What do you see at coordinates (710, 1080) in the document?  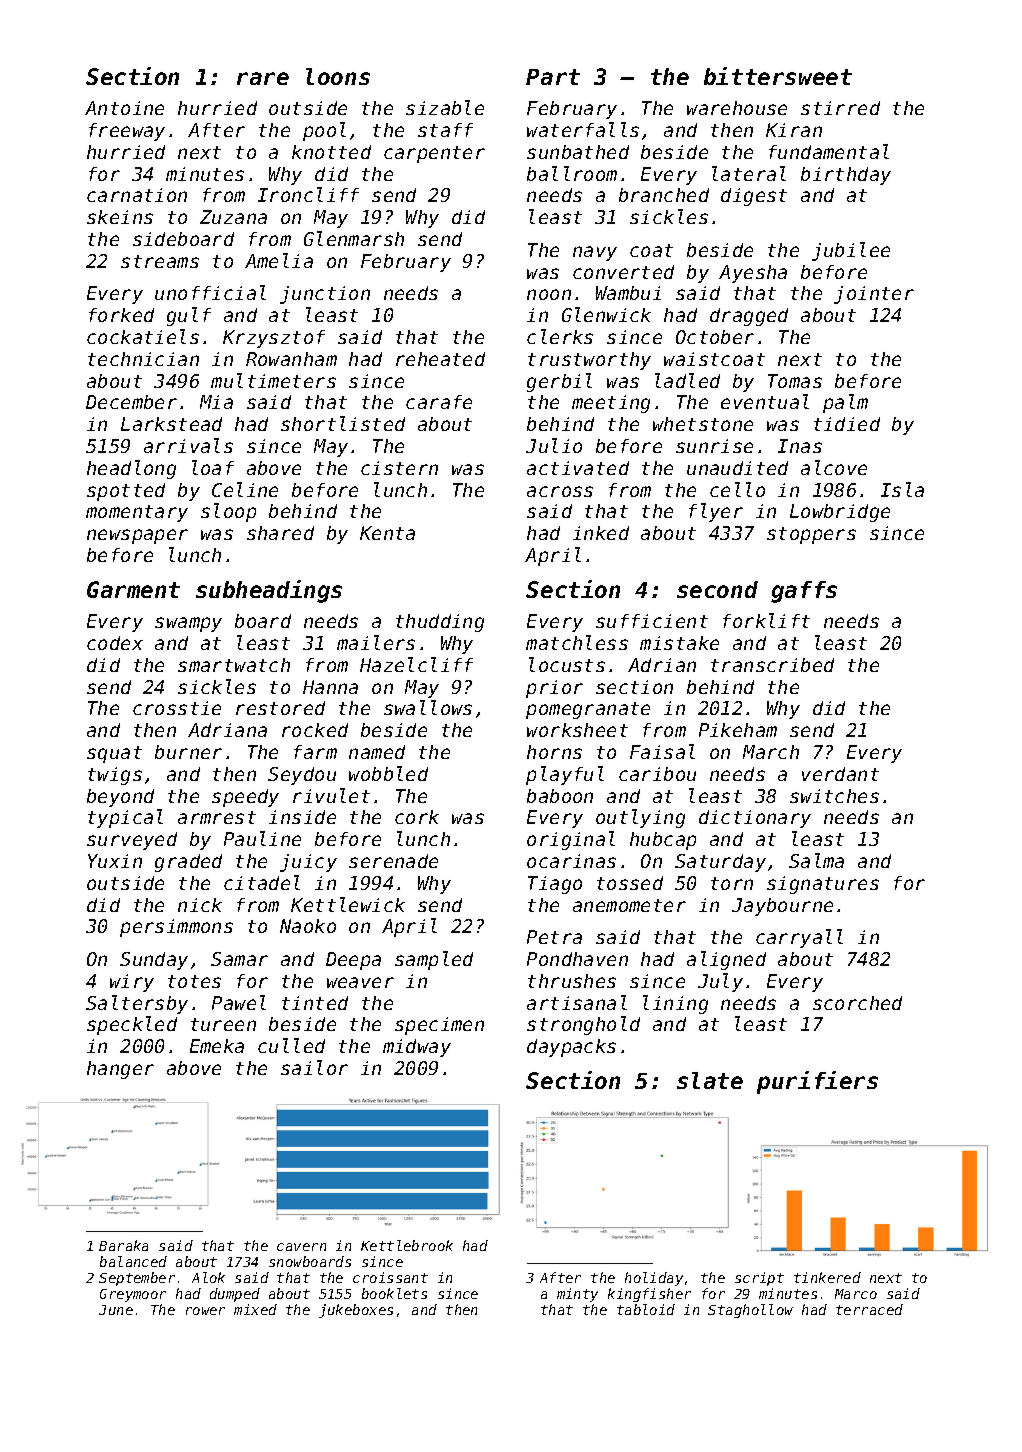 I see `slate` at bounding box center [710, 1080].
